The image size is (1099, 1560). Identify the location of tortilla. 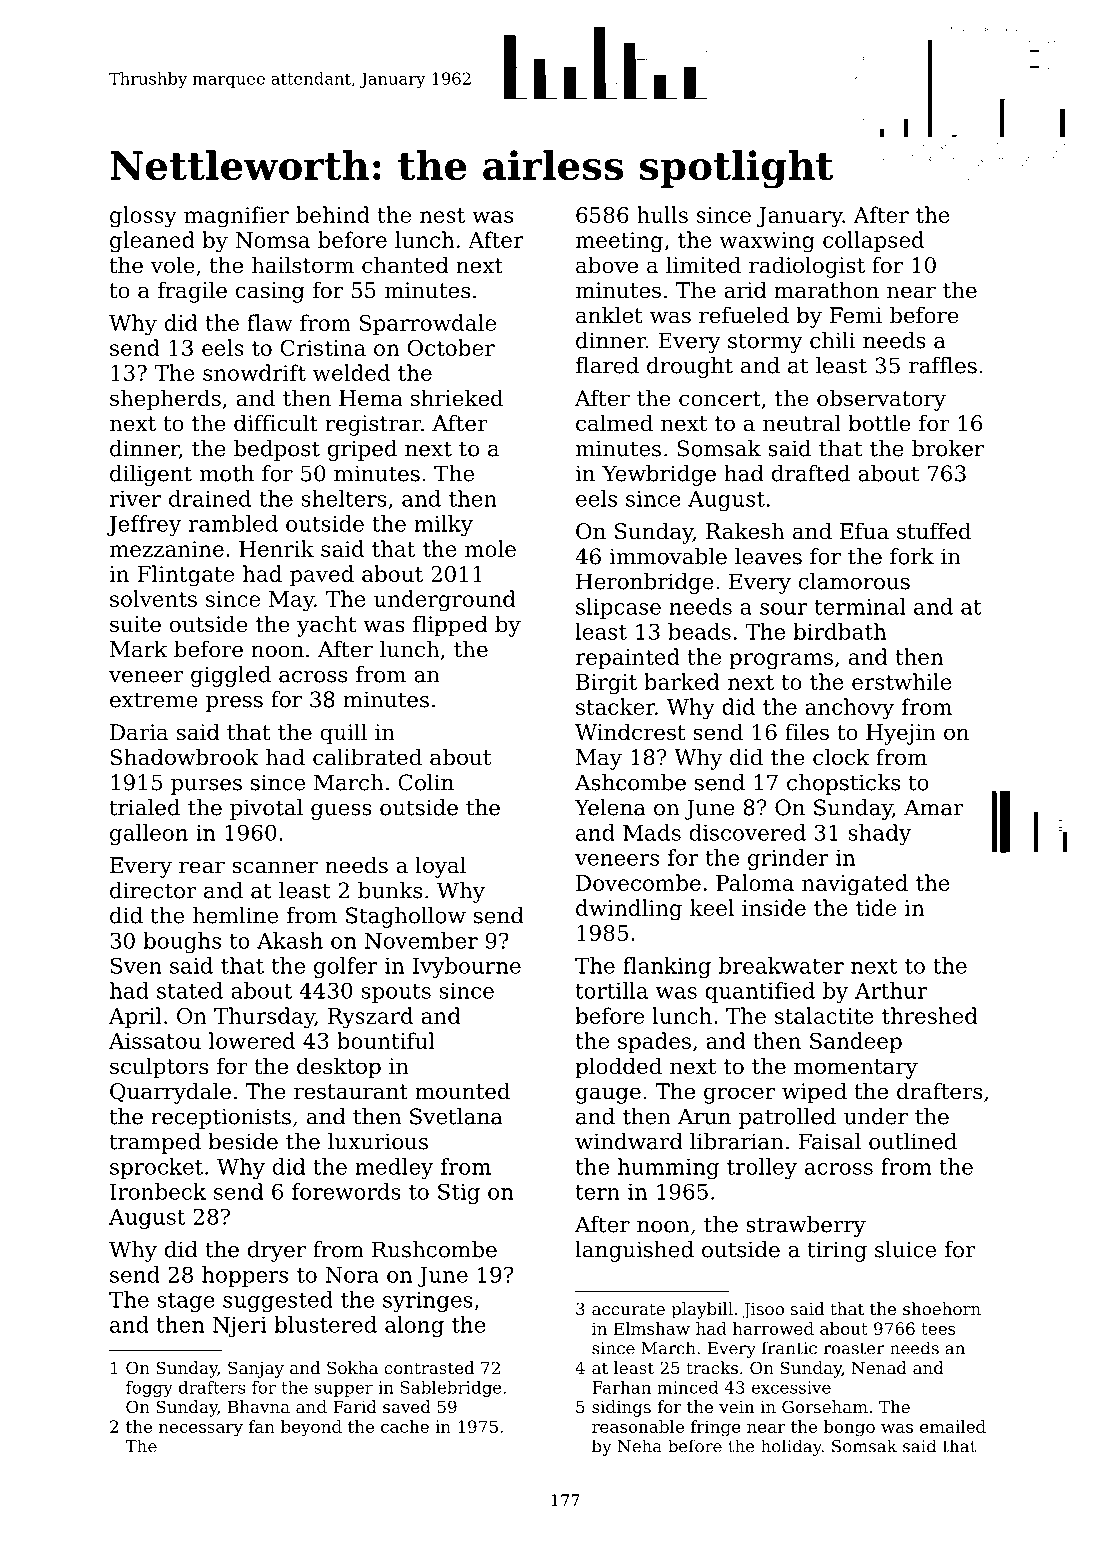
(612, 990).
